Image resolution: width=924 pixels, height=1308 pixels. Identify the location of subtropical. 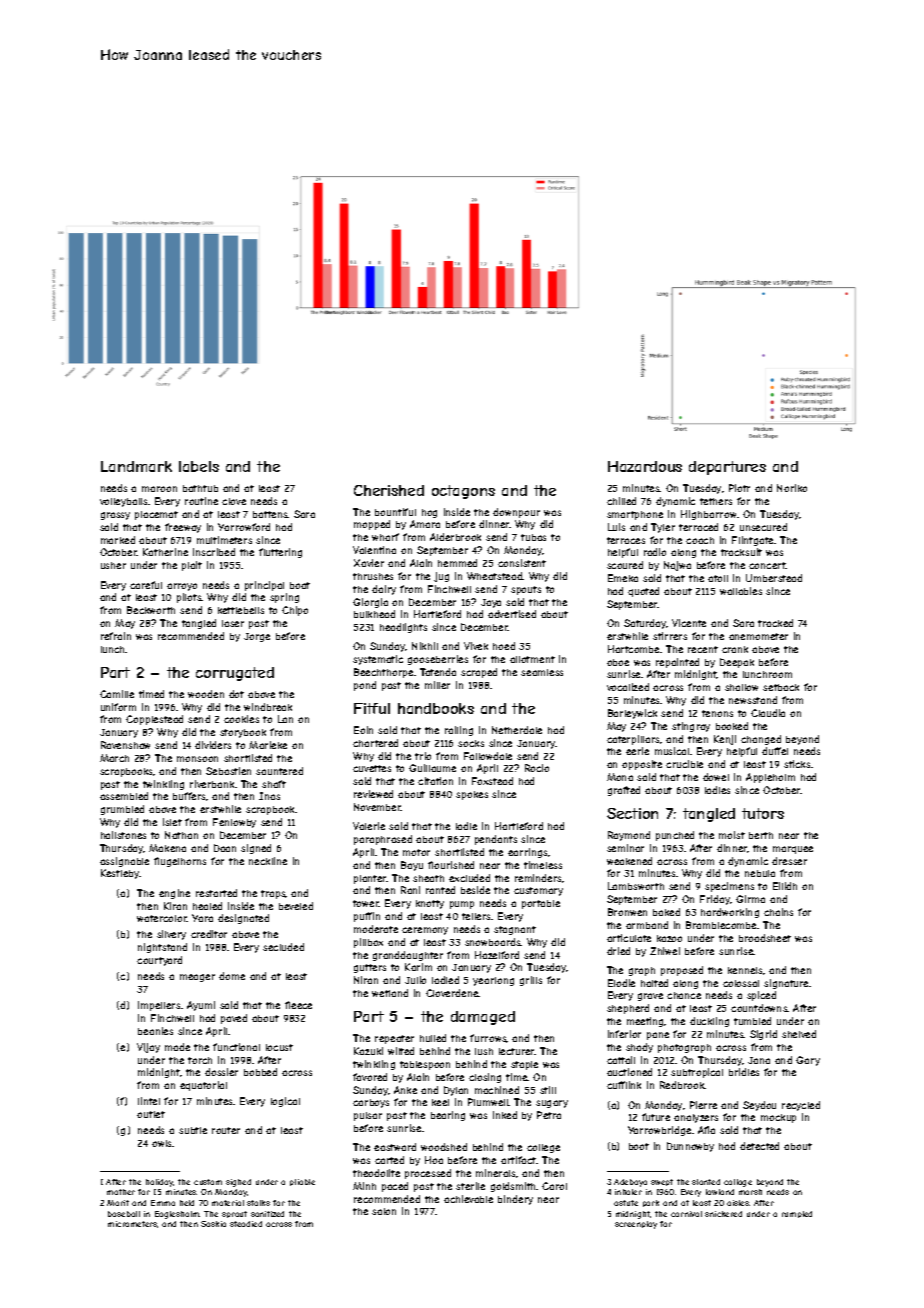
(697, 1073).
